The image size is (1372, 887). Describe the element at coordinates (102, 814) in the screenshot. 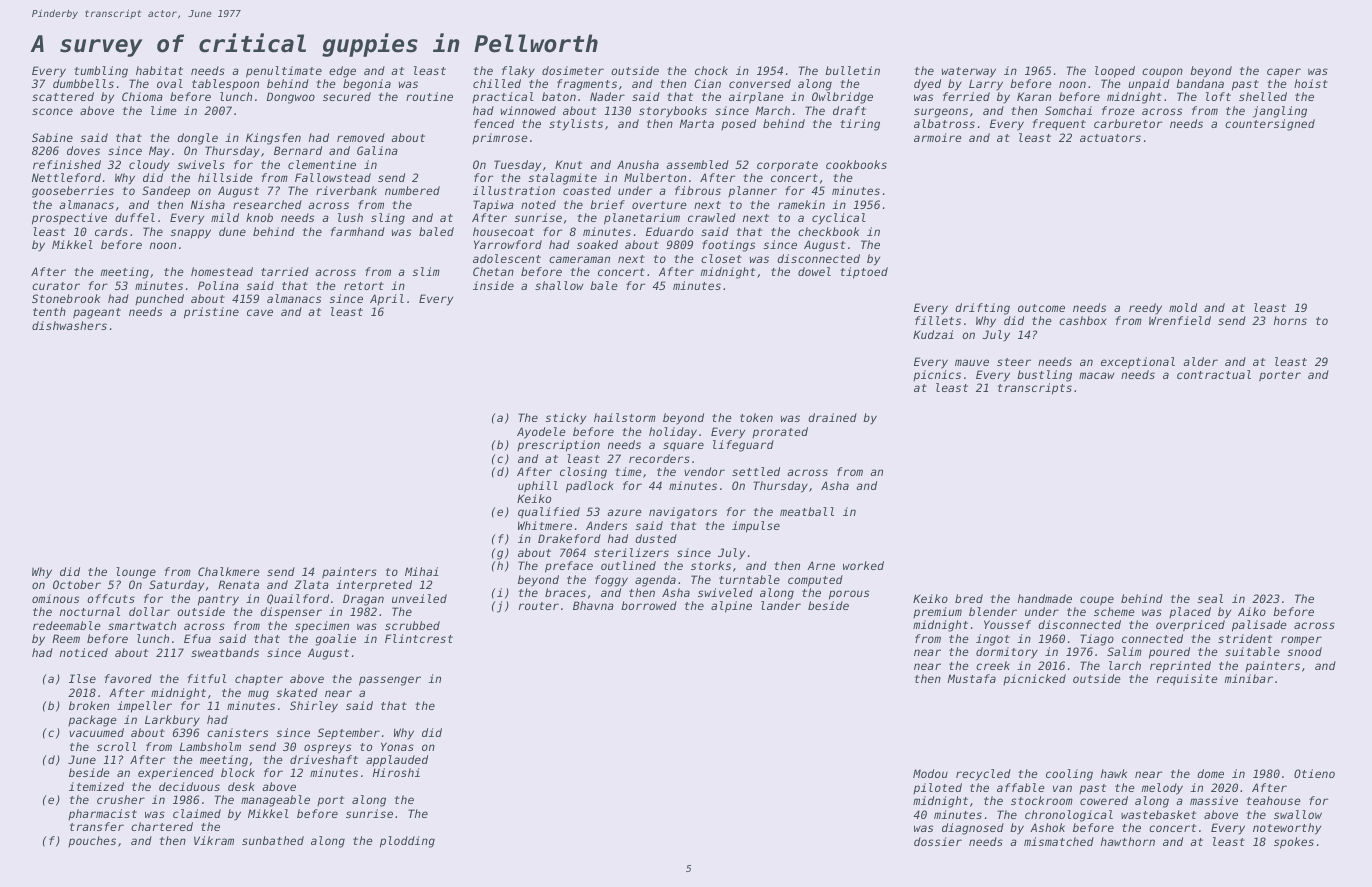

I see `pharmacist` at that location.
